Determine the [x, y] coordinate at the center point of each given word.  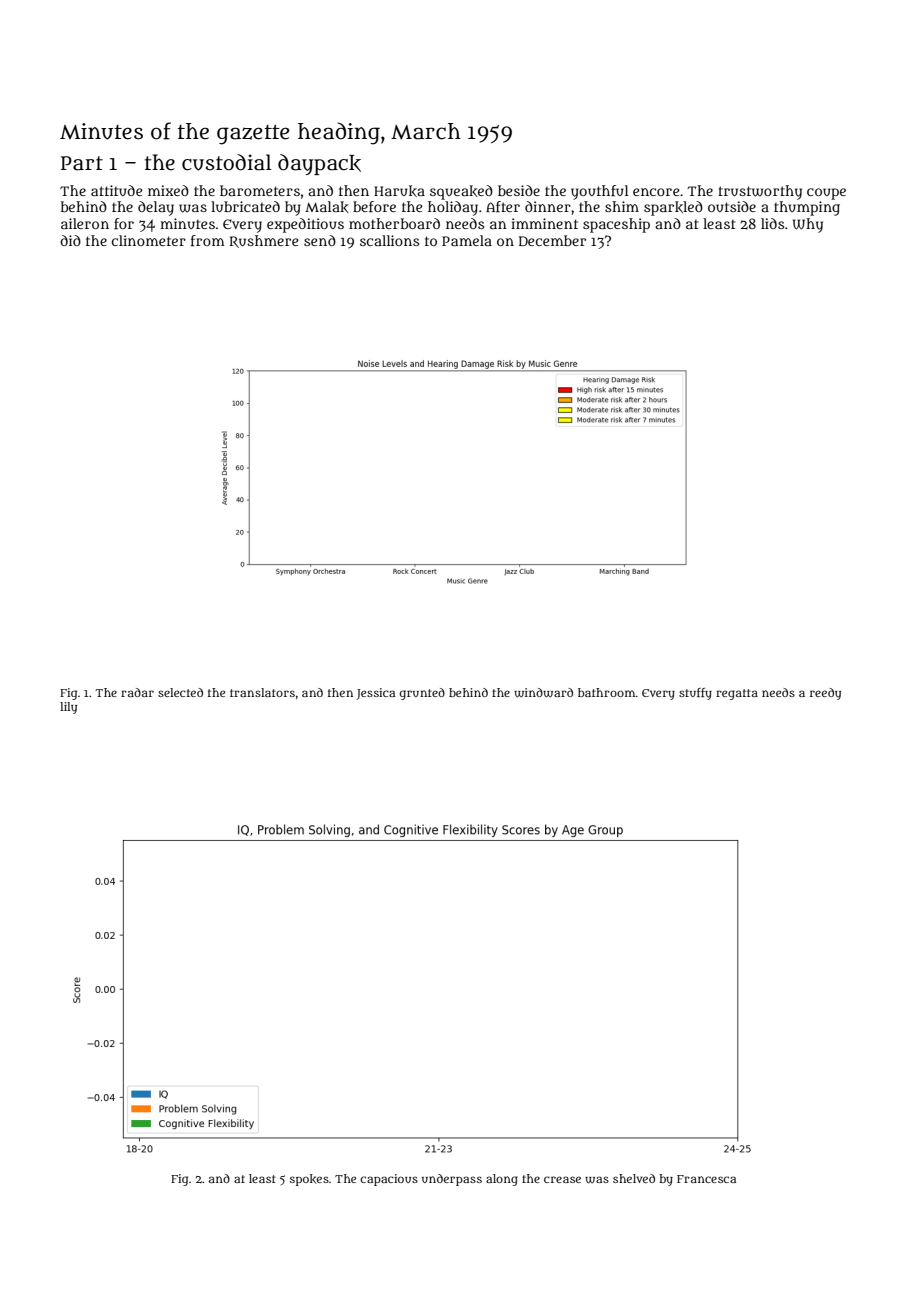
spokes [309, 1180]
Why [808, 225]
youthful [600, 192]
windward [543, 693]
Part [82, 163]
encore [656, 192]
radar [137, 692]
